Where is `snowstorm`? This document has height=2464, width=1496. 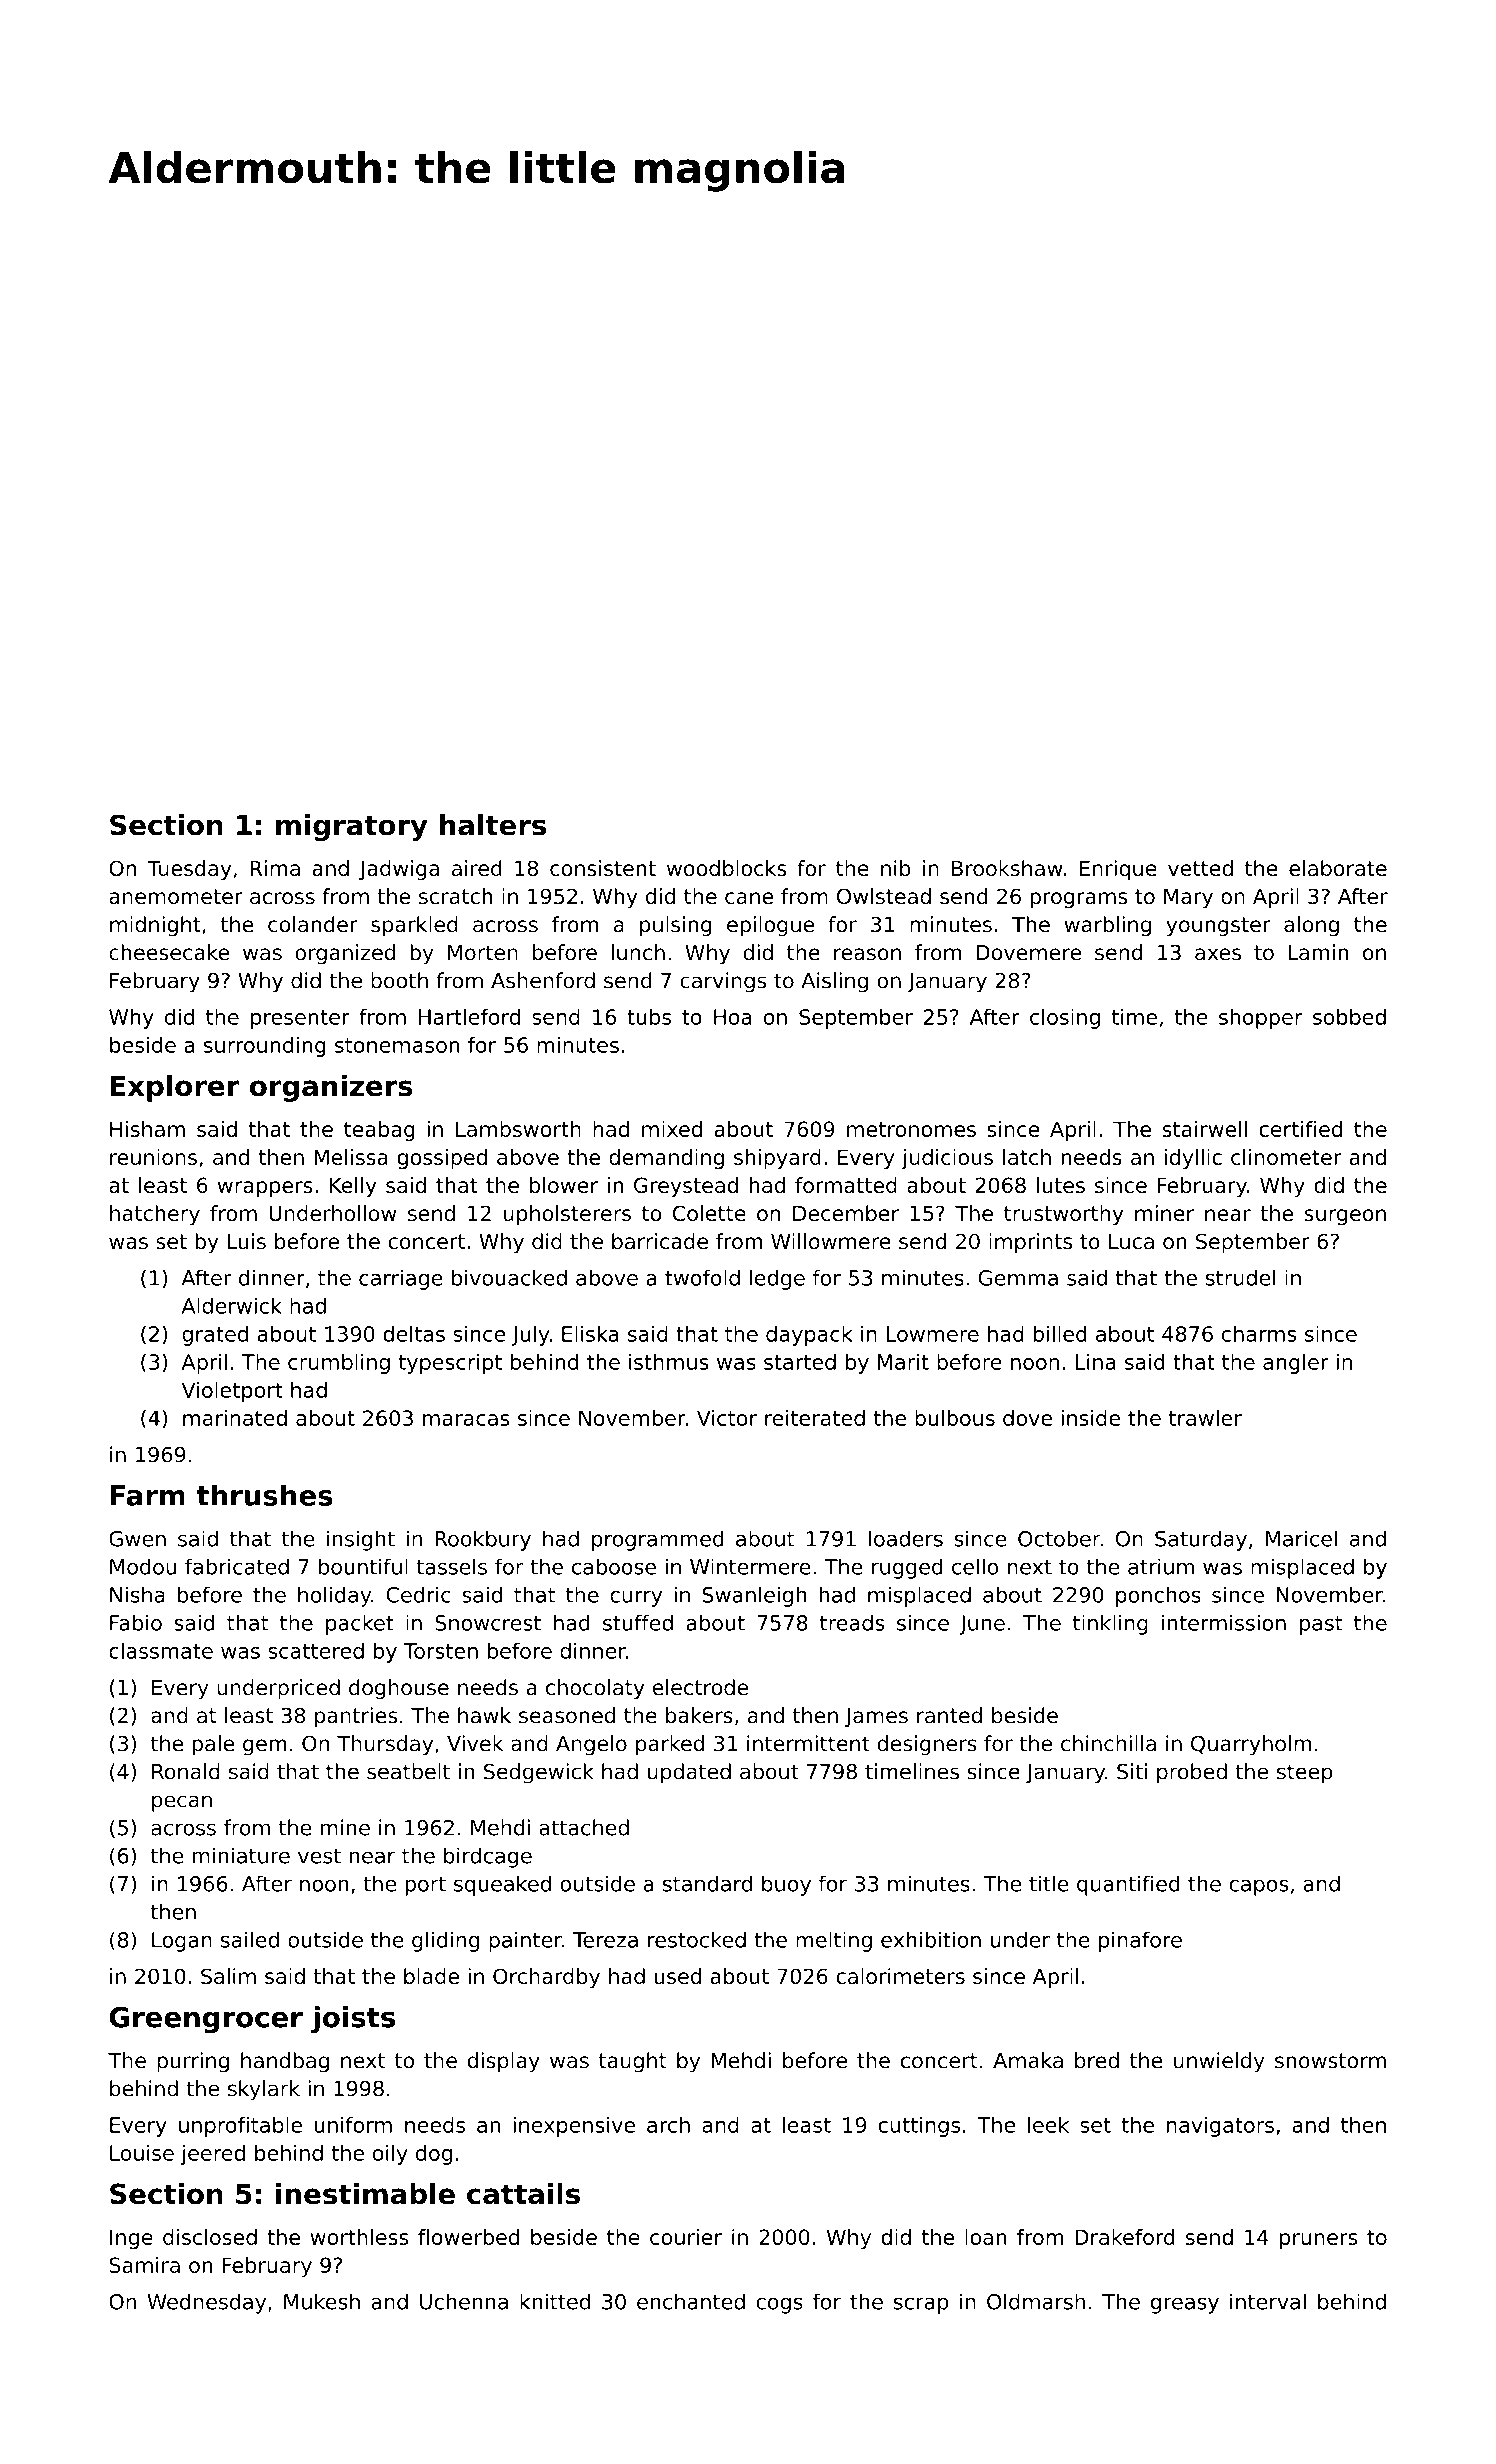 snowstorm is located at coordinates (1330, 2061).
